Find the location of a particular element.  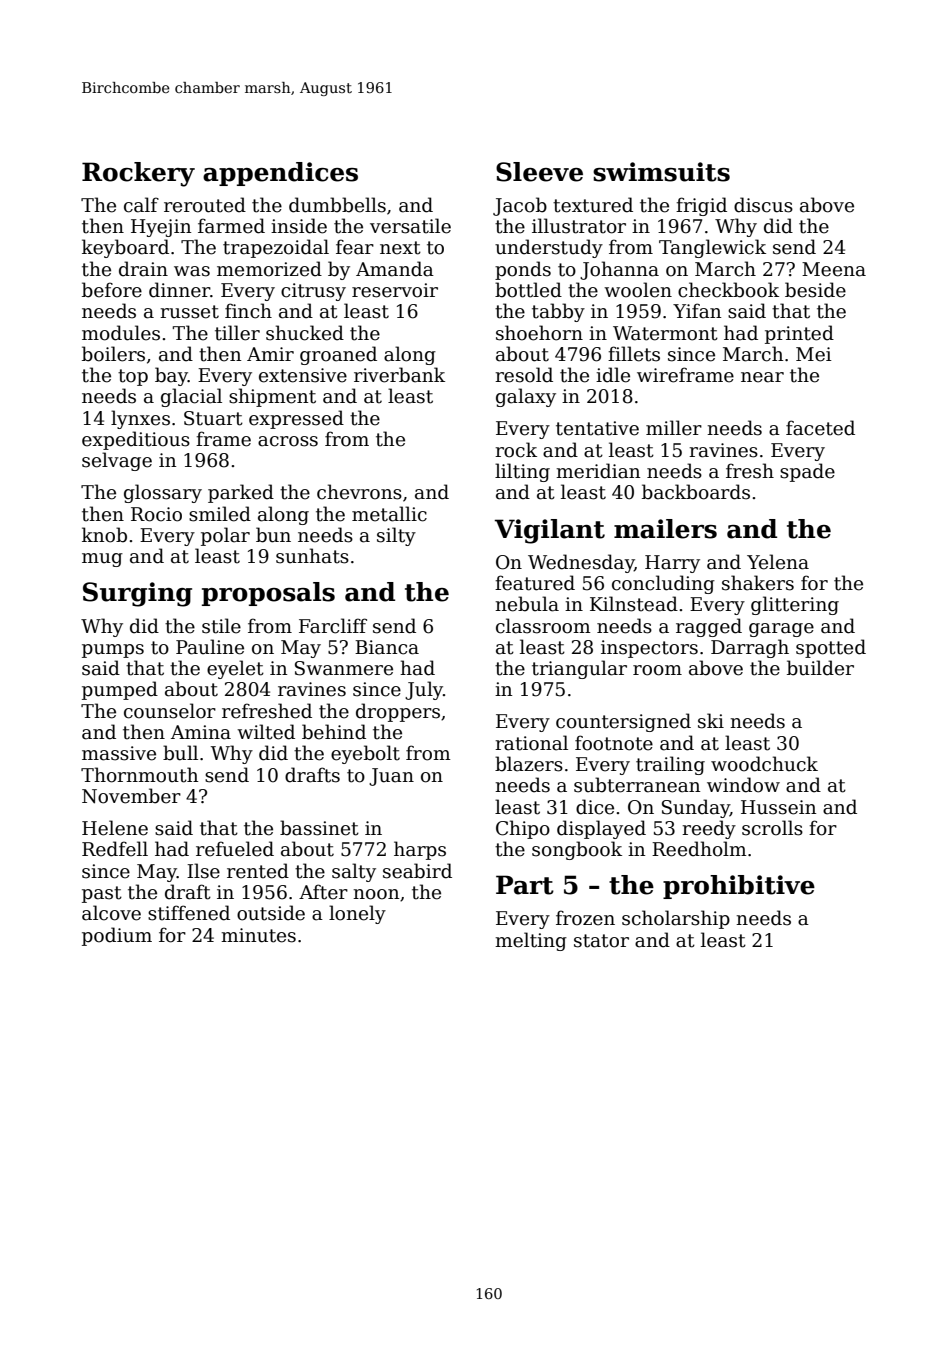

Stuart is located at coordinates (213, 418).
